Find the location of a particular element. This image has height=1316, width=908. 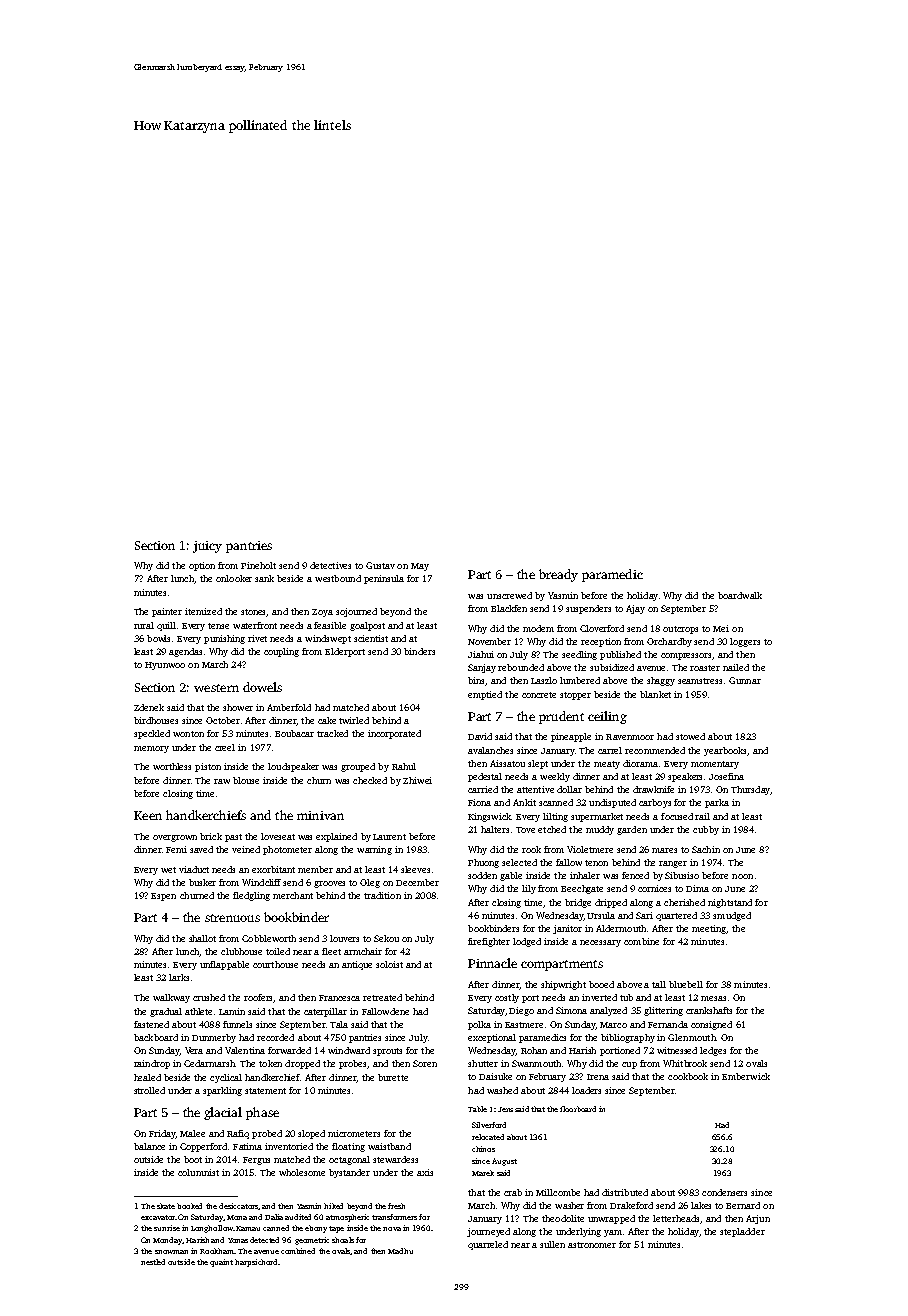

loveseat is located at coordinates (278, 836).
